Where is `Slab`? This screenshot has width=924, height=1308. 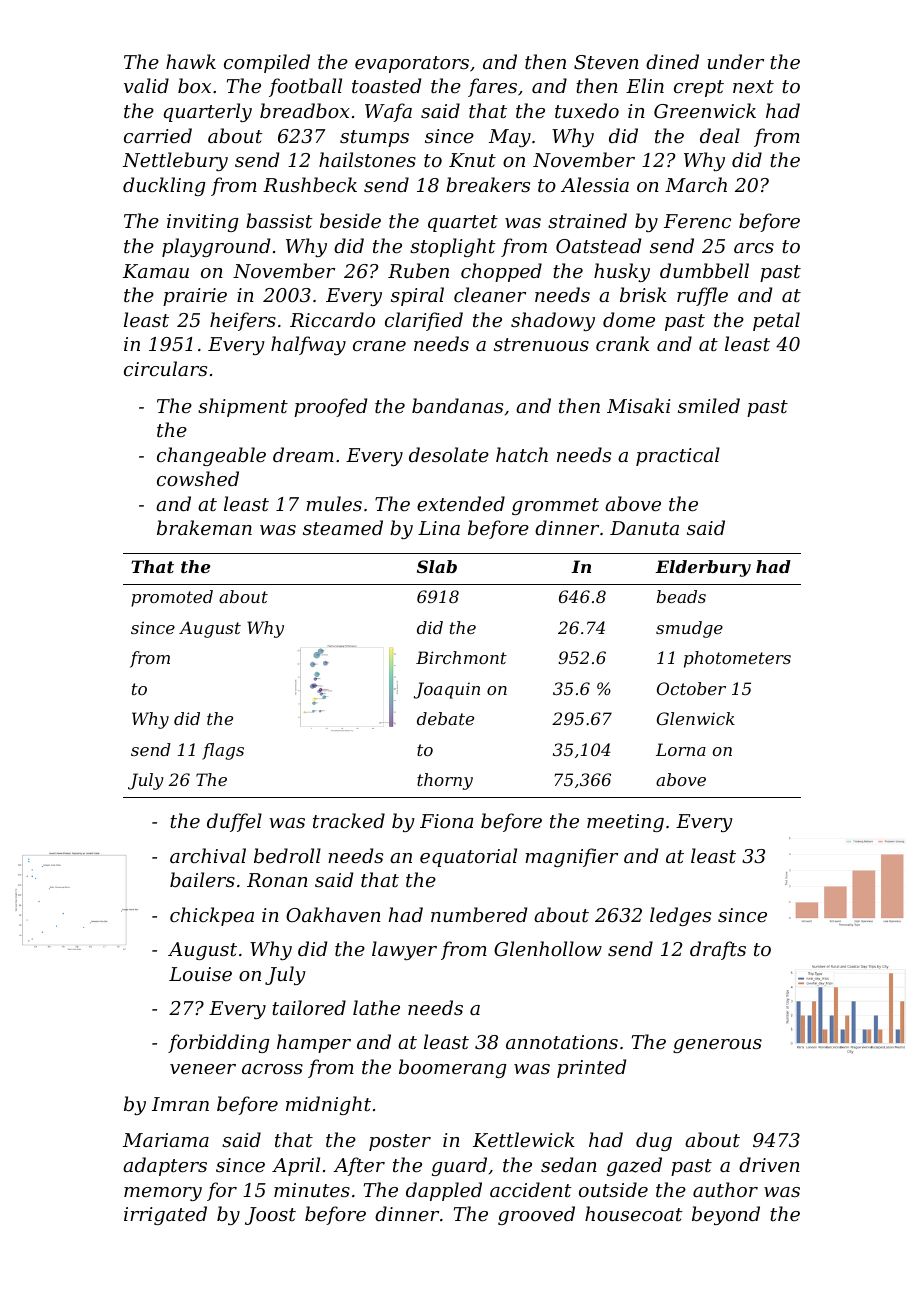
Slab is located at coordinates (437, 566).
